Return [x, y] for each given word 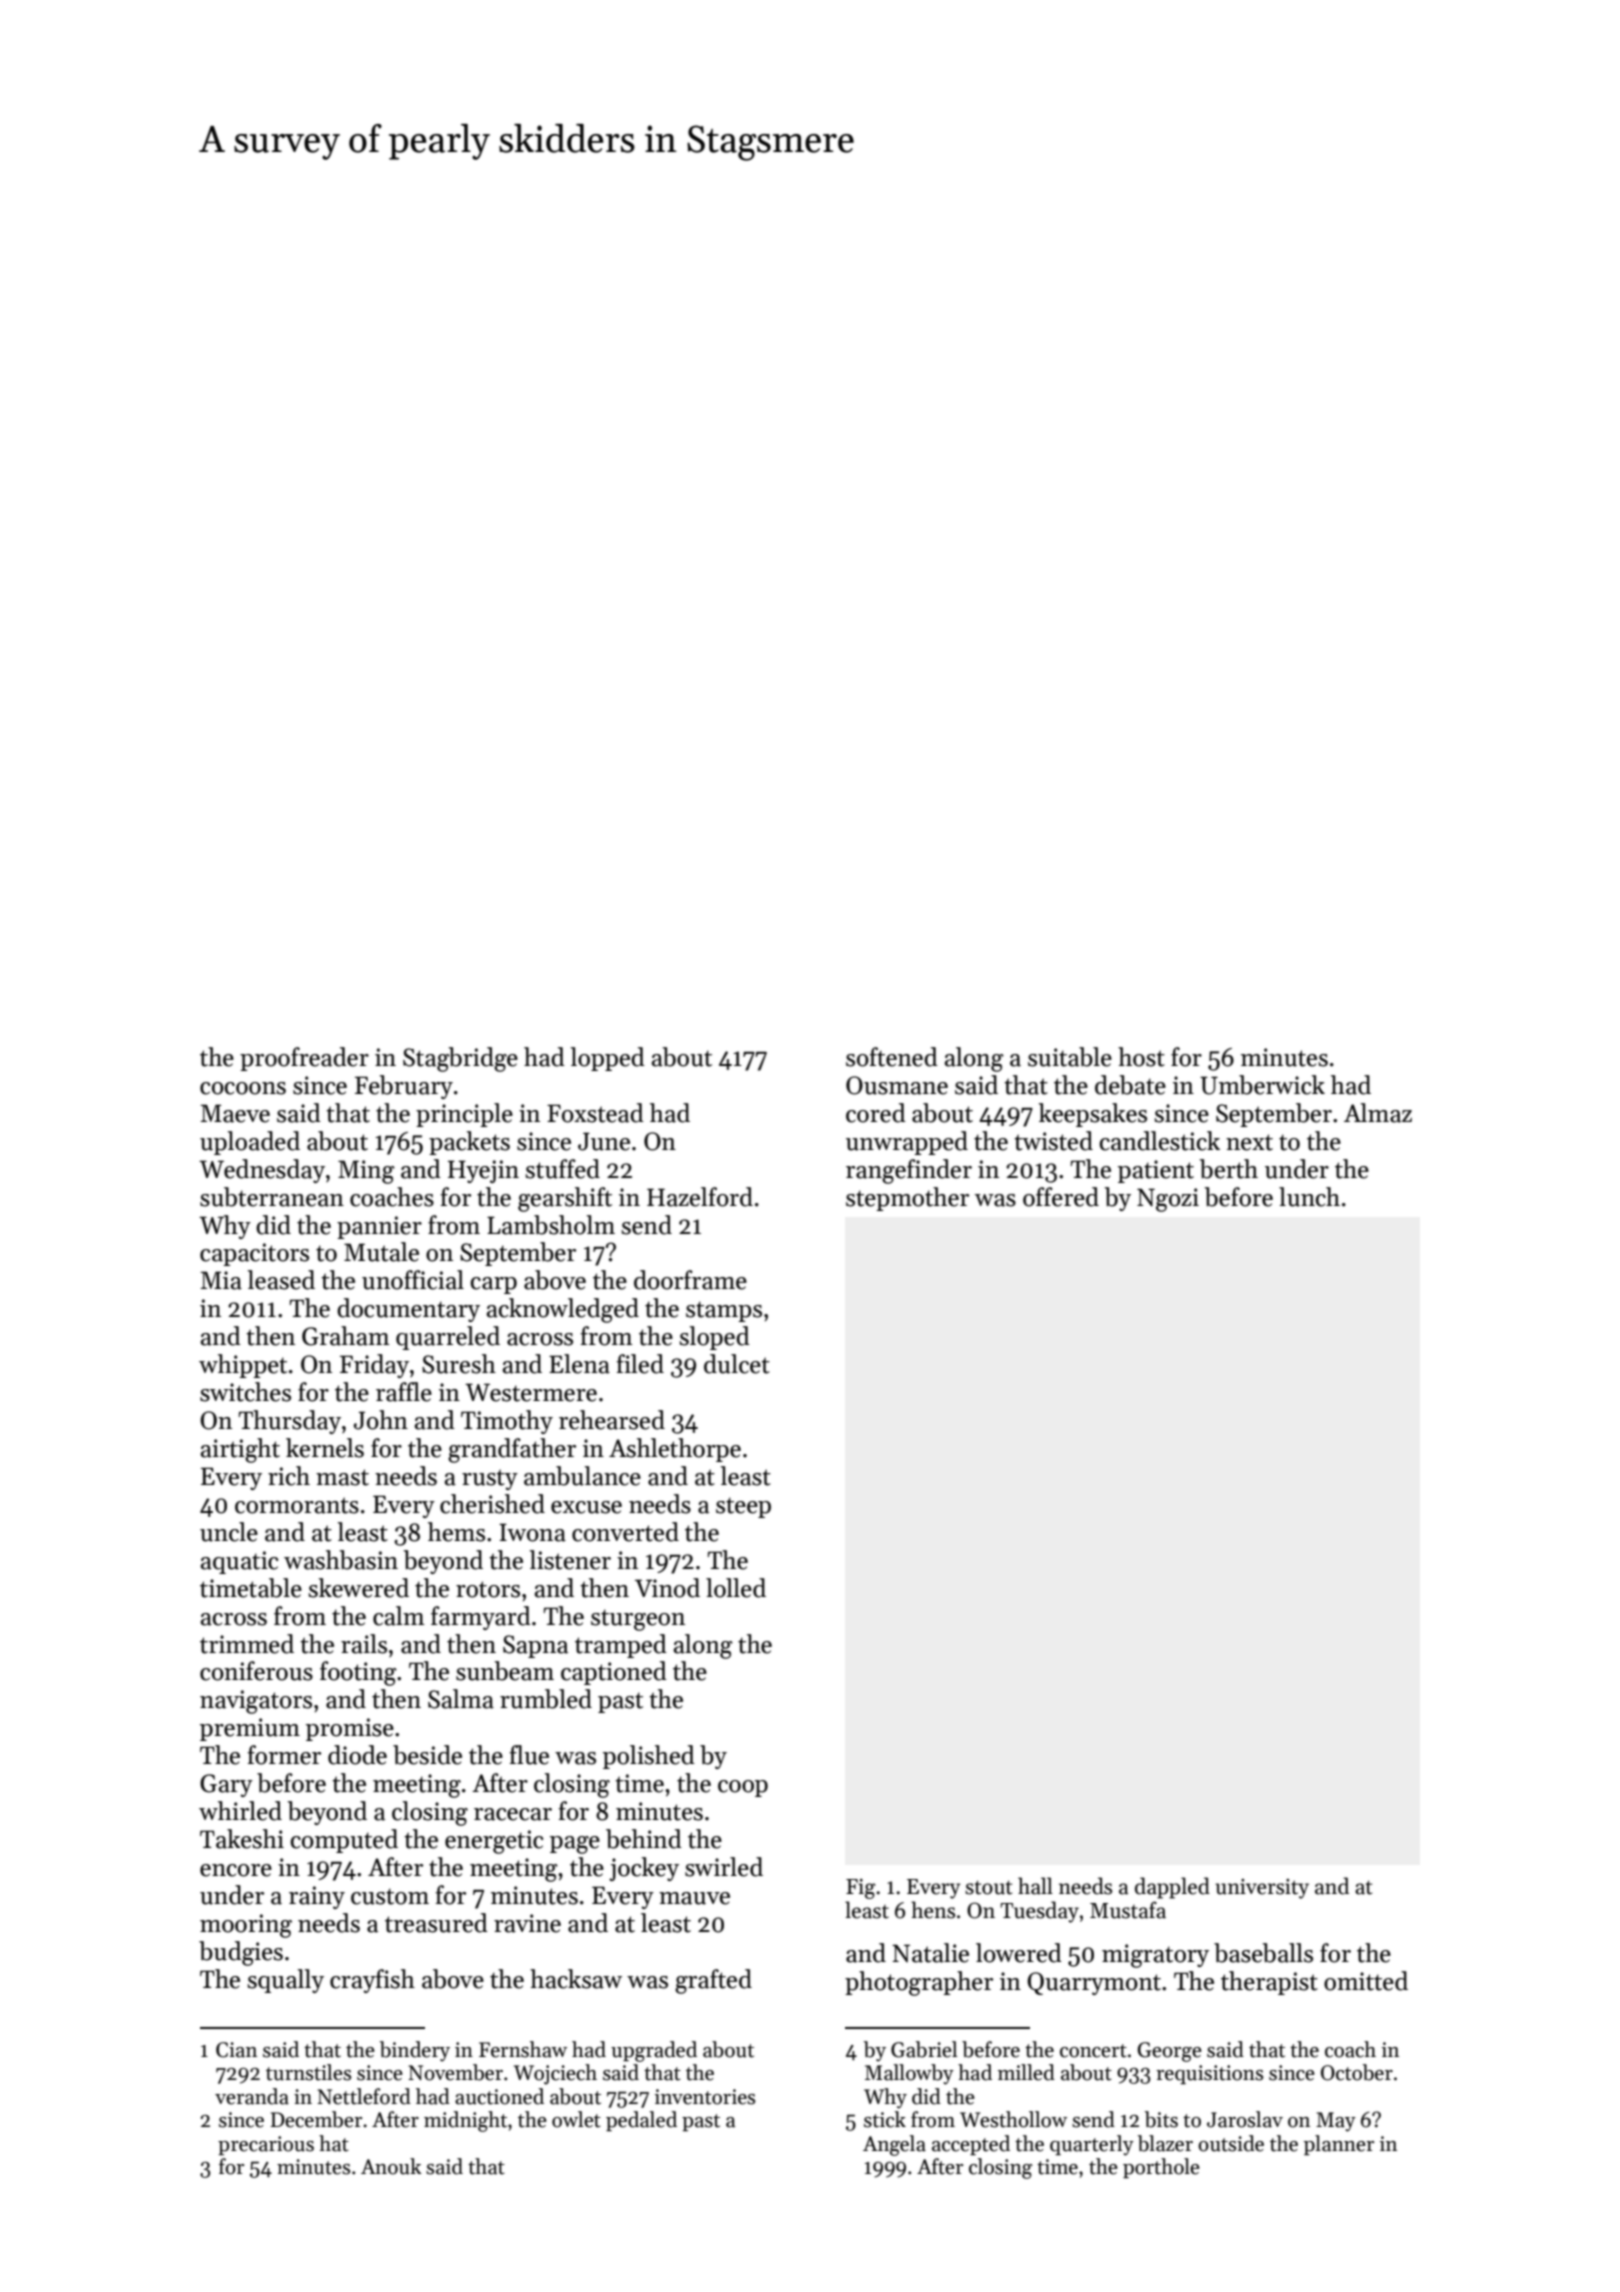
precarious [266, 2145]
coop [743, 1788]
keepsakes [1093, 1115]
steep [743, 1507]
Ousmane [897, 1085]
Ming [366, 1172]
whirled [240, 1811]
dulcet [737, 1364]
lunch [1309, 1197]
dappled [1172, 1888]
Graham [346, 1336]
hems [456, 1532]
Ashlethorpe [675, 1450]
